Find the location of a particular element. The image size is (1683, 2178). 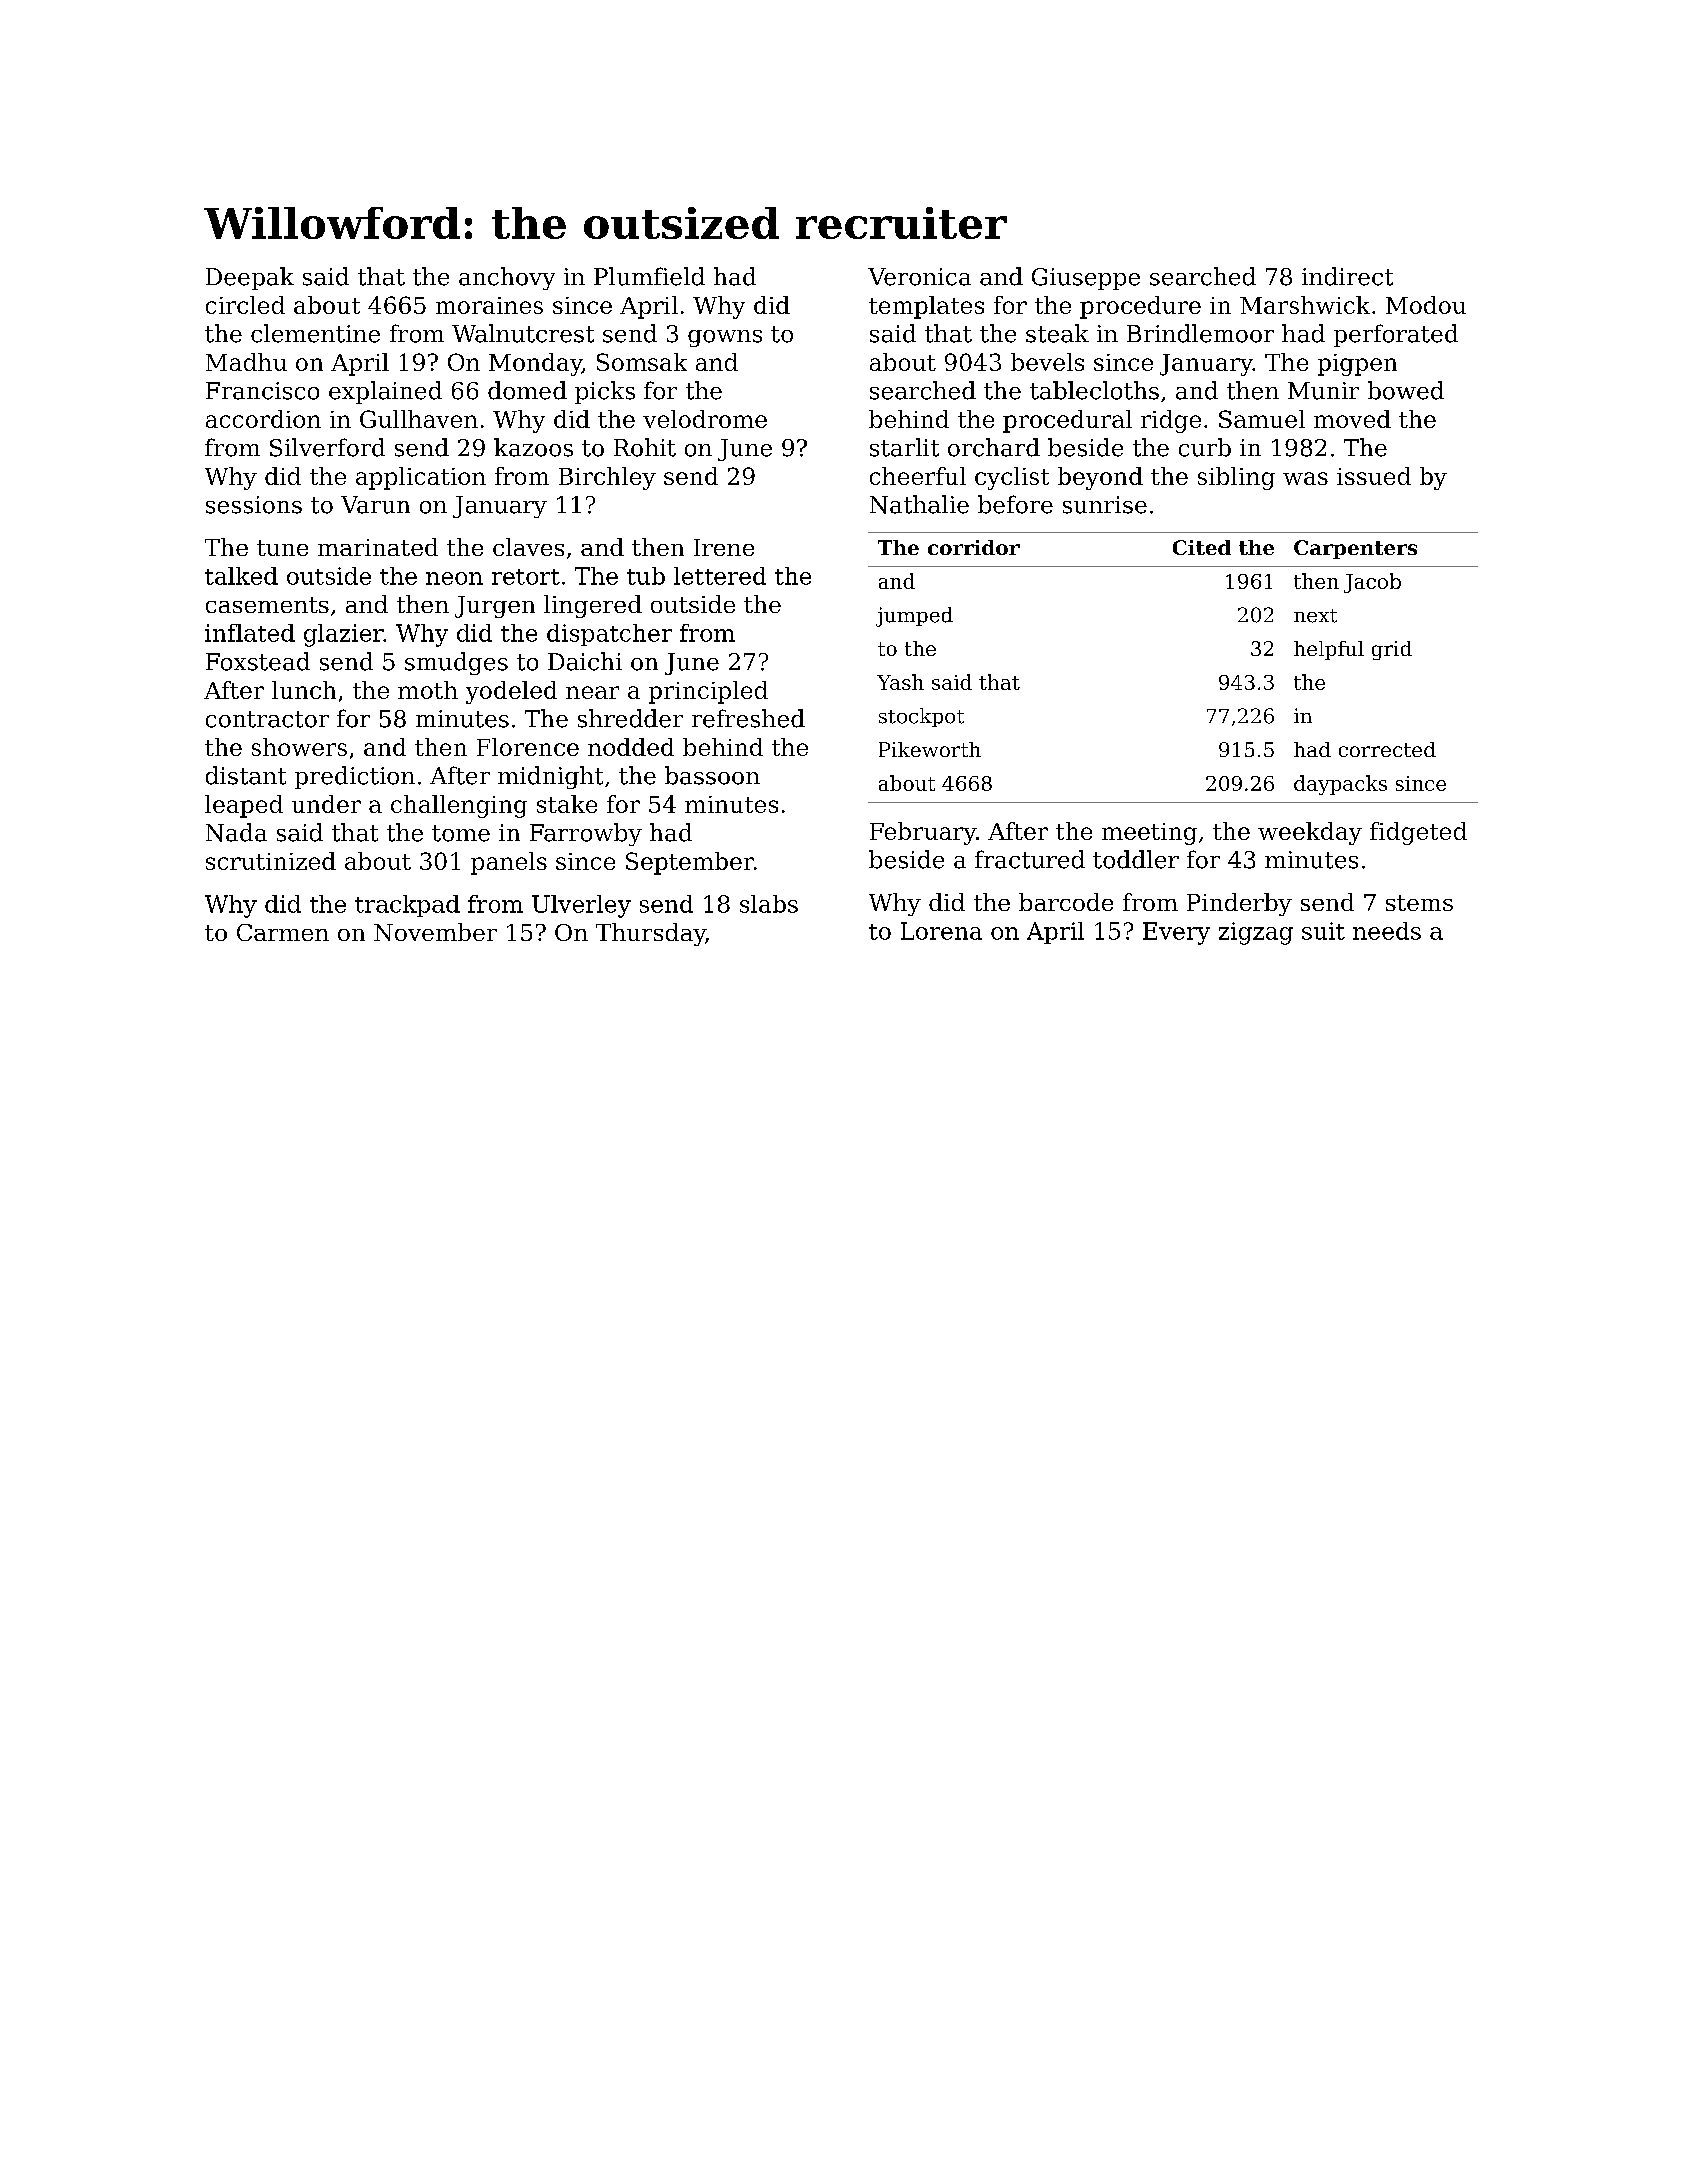

Ulverley is located at coordinates (581, 906).
